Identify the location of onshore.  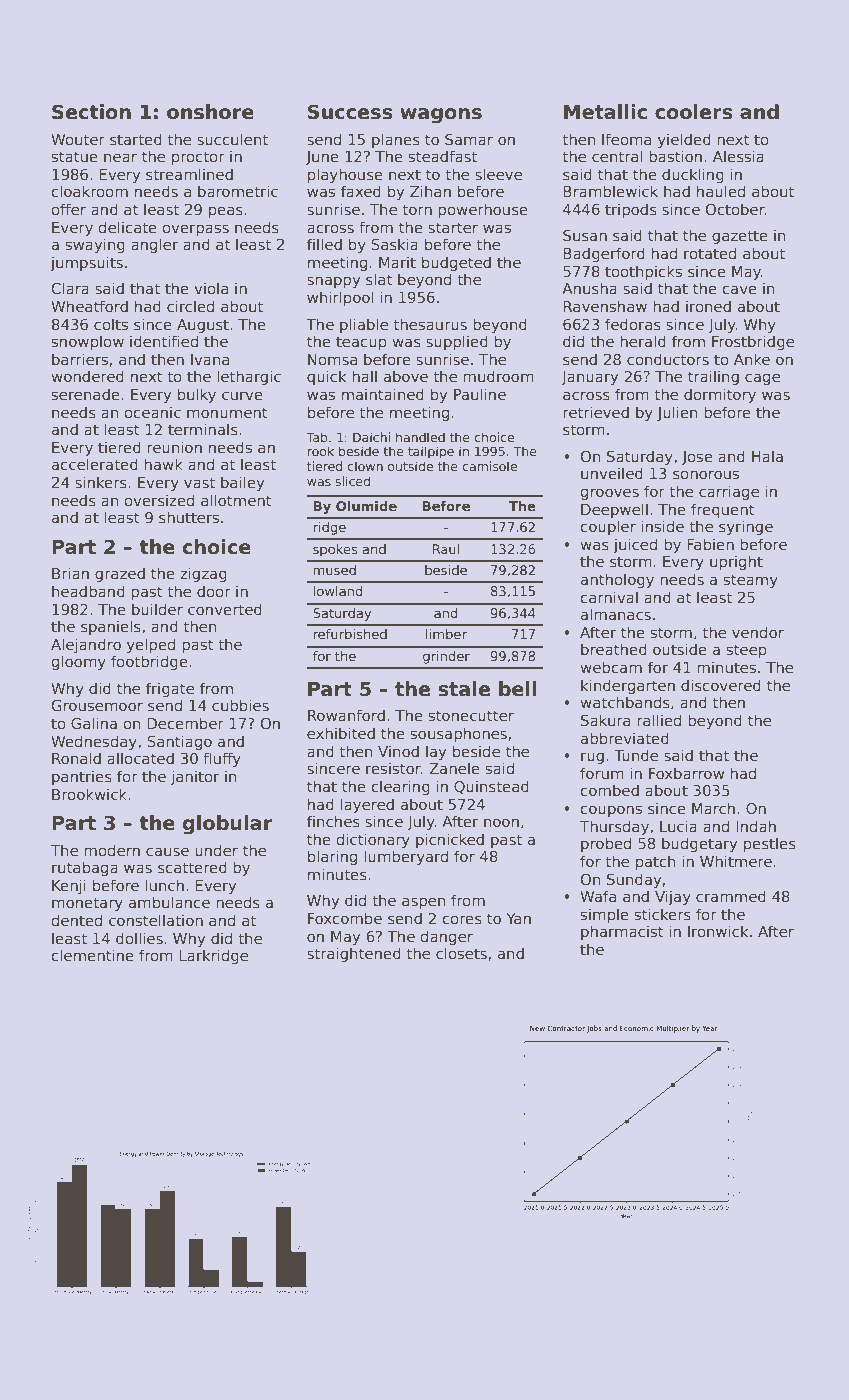
(210, 112).
